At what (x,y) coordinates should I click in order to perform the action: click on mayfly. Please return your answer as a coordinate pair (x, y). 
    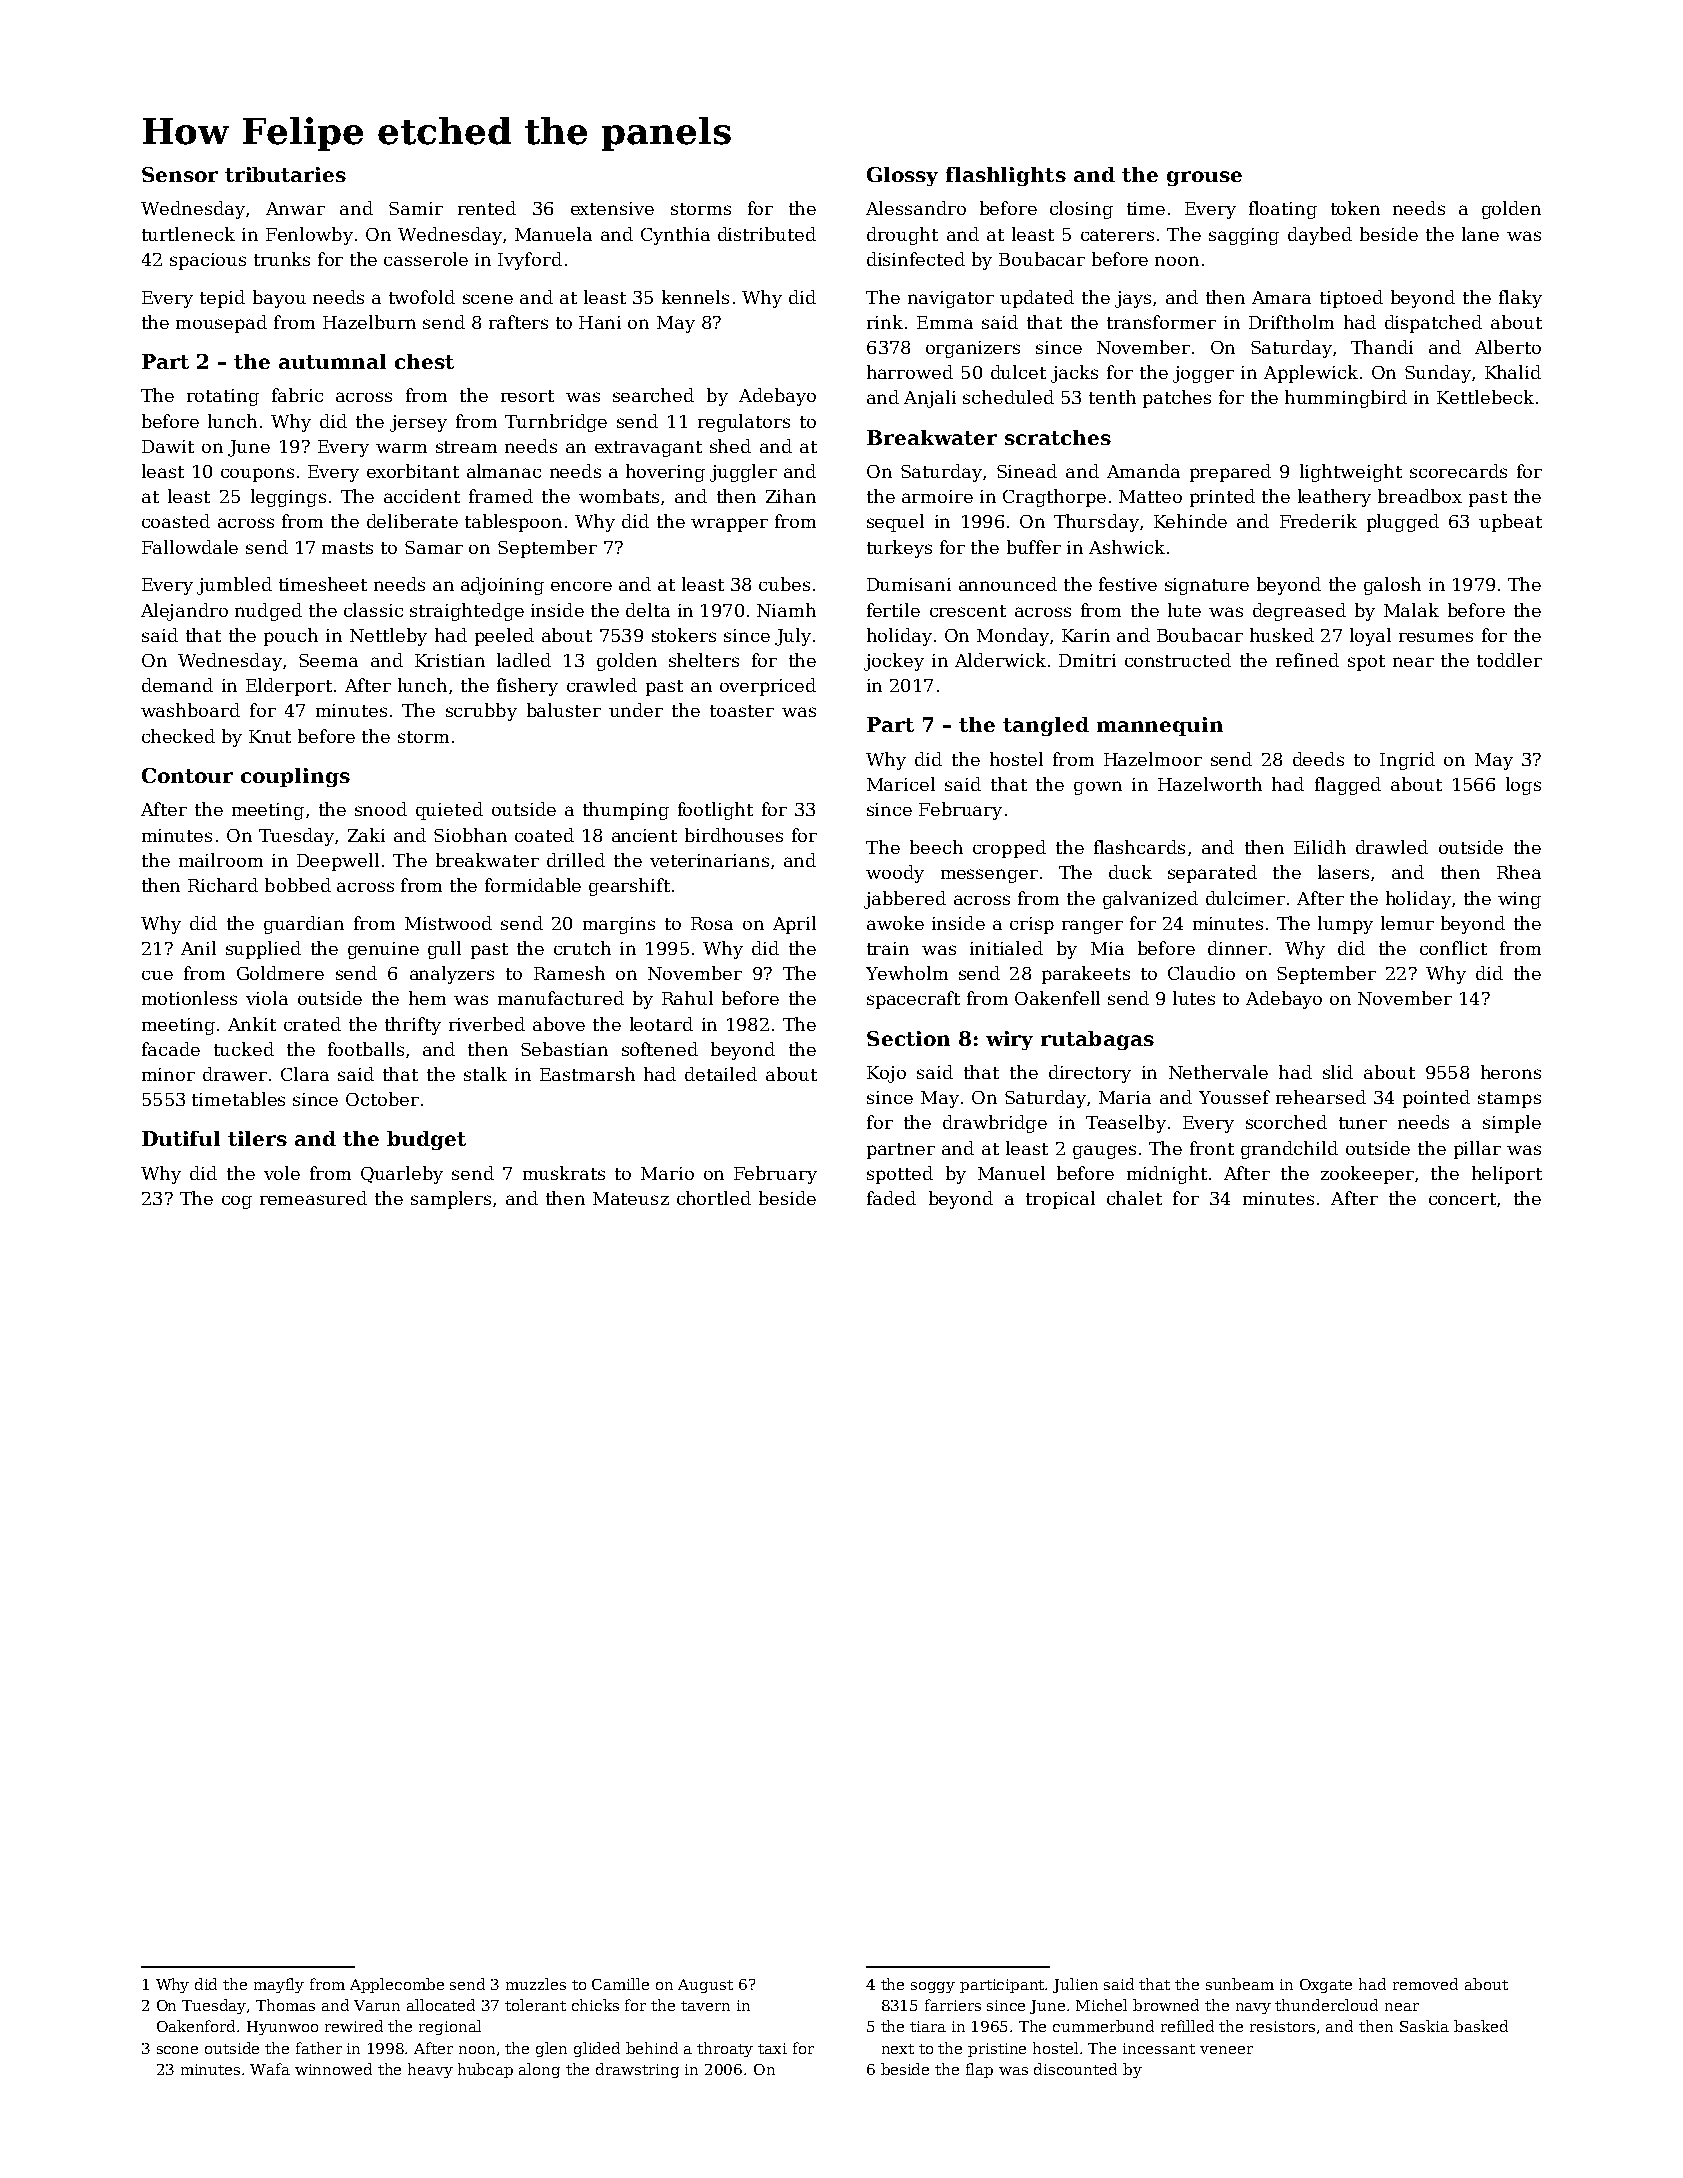
    Looking at the image, I should click on (279, 1985).
